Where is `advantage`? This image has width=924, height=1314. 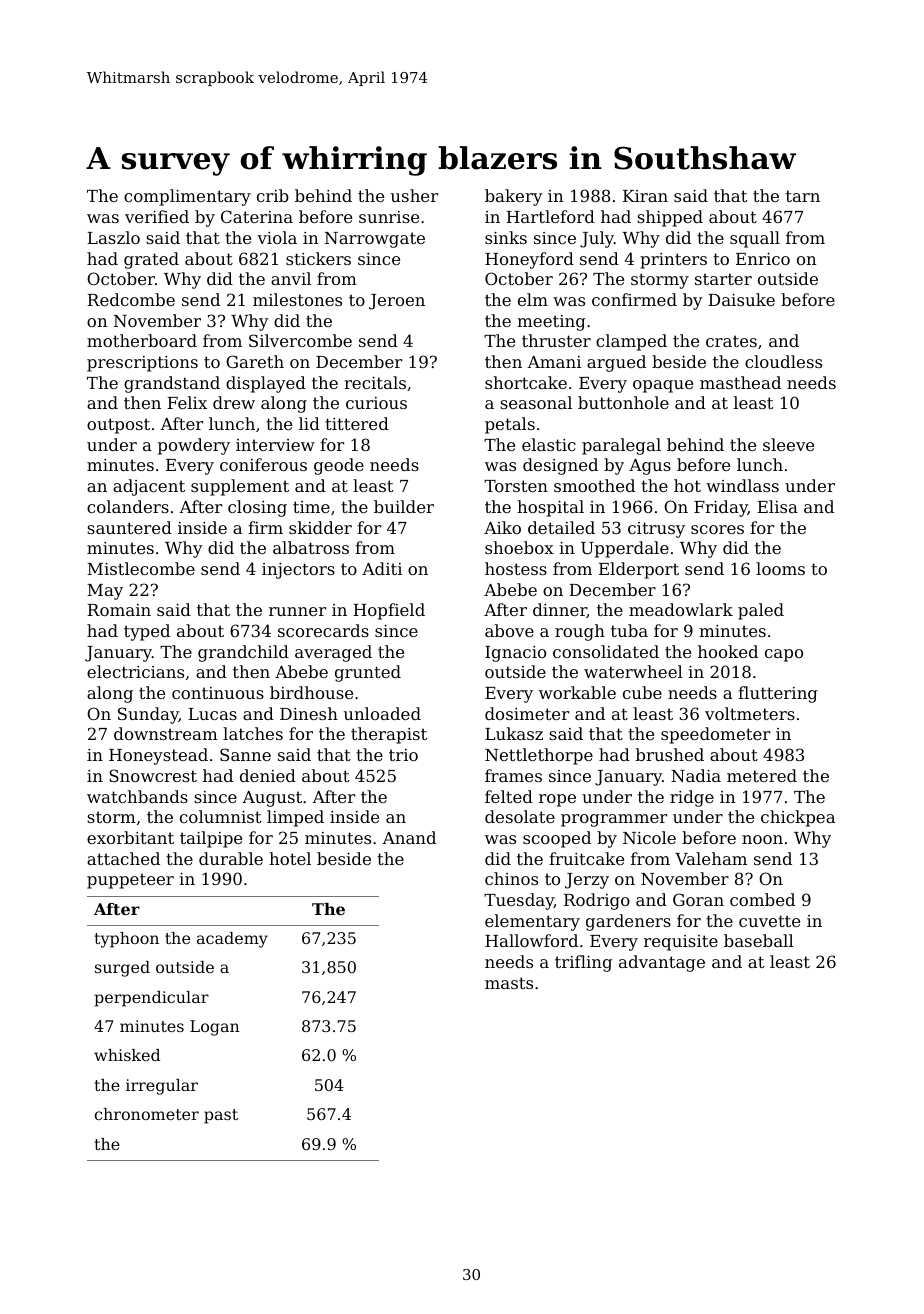
advantage is located at coordinates (662, 963).
